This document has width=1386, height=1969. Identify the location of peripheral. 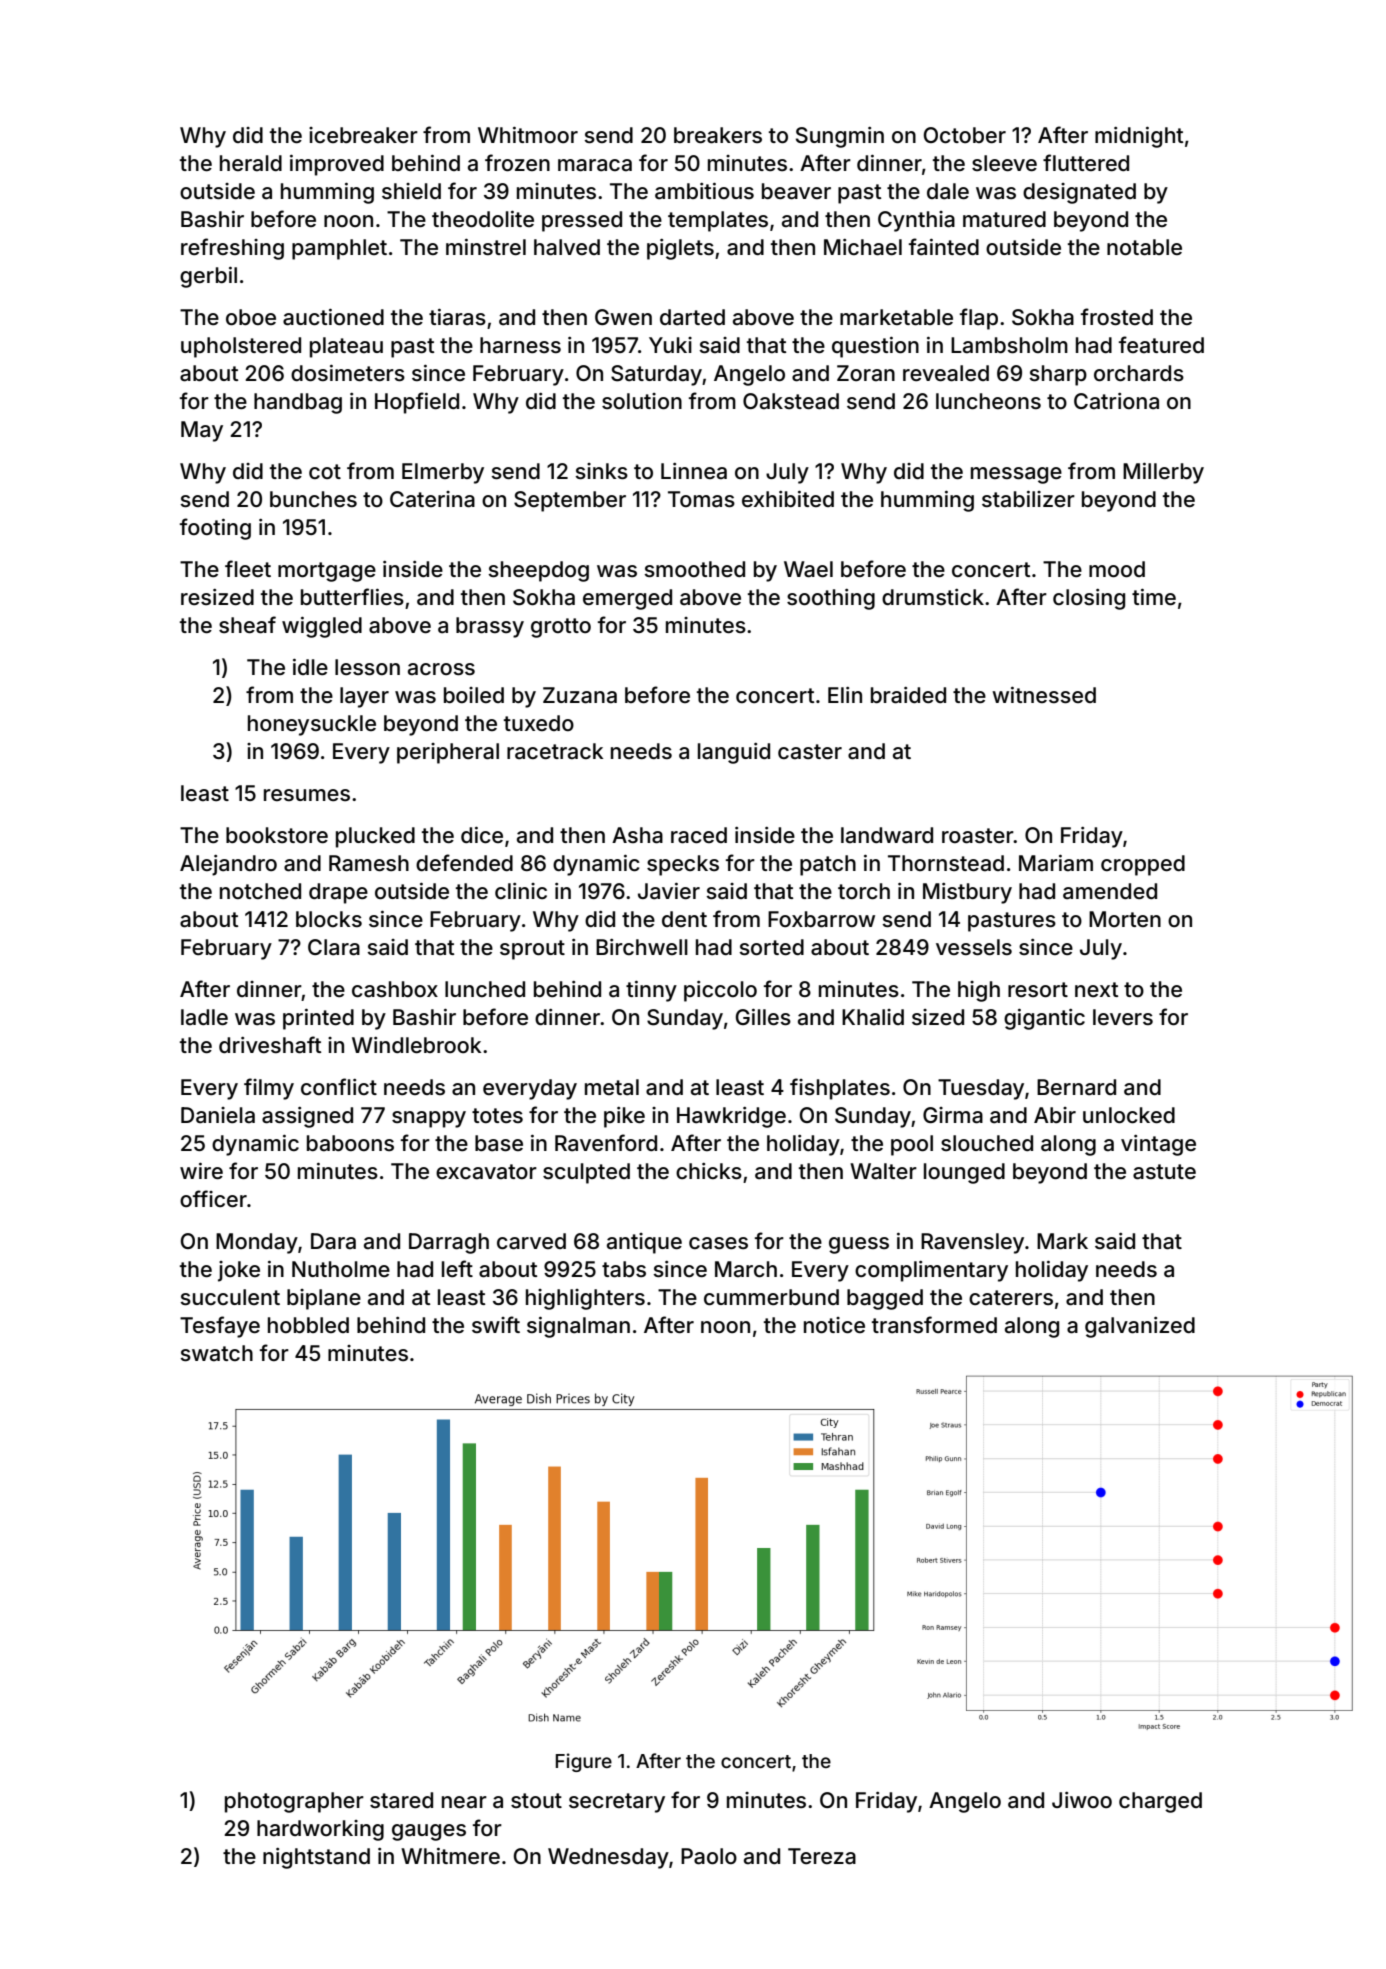
(448, 753).
